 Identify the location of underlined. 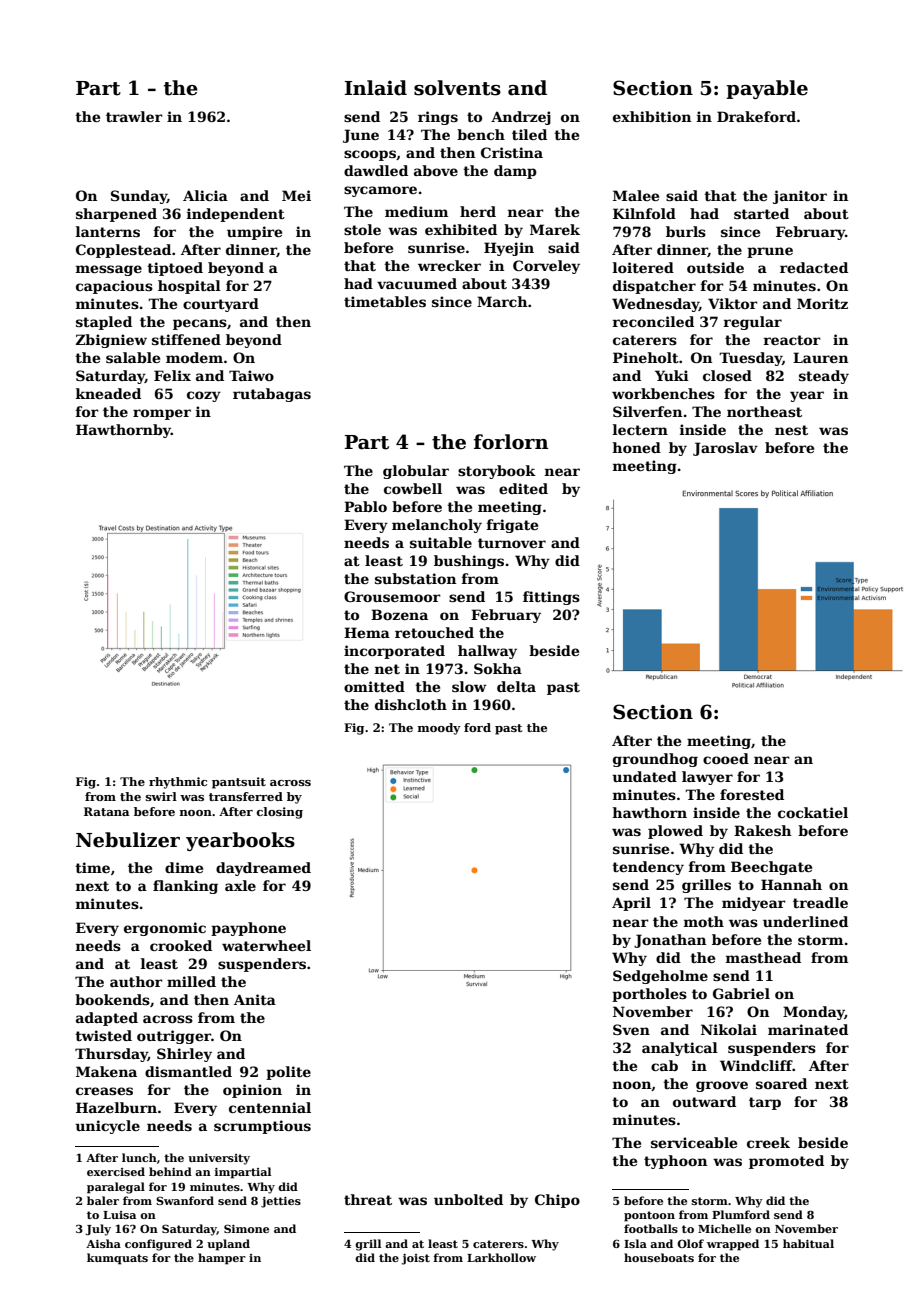
(805, 921).
